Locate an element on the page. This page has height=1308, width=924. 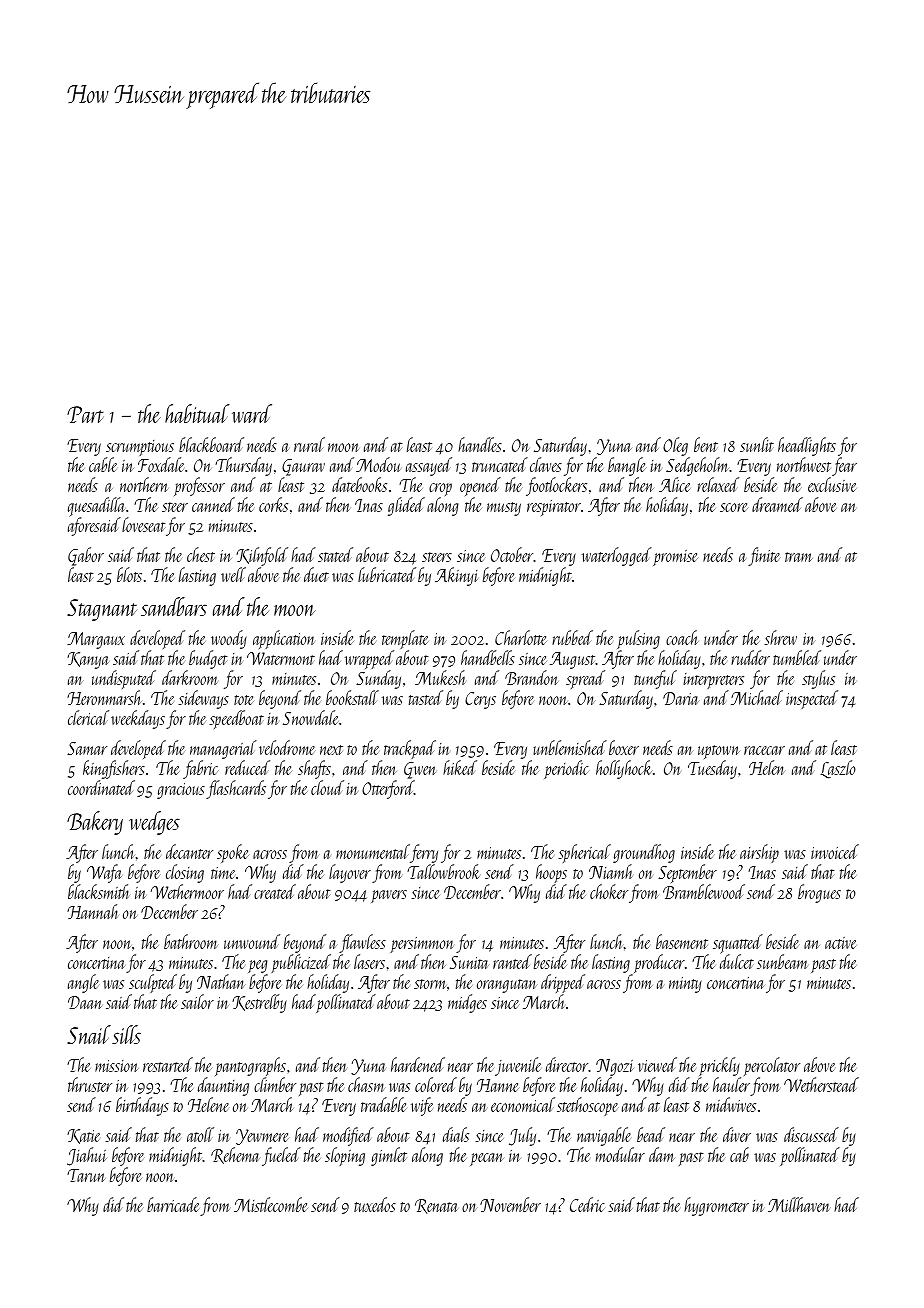
uptown is located at coordinates (719, 753).
